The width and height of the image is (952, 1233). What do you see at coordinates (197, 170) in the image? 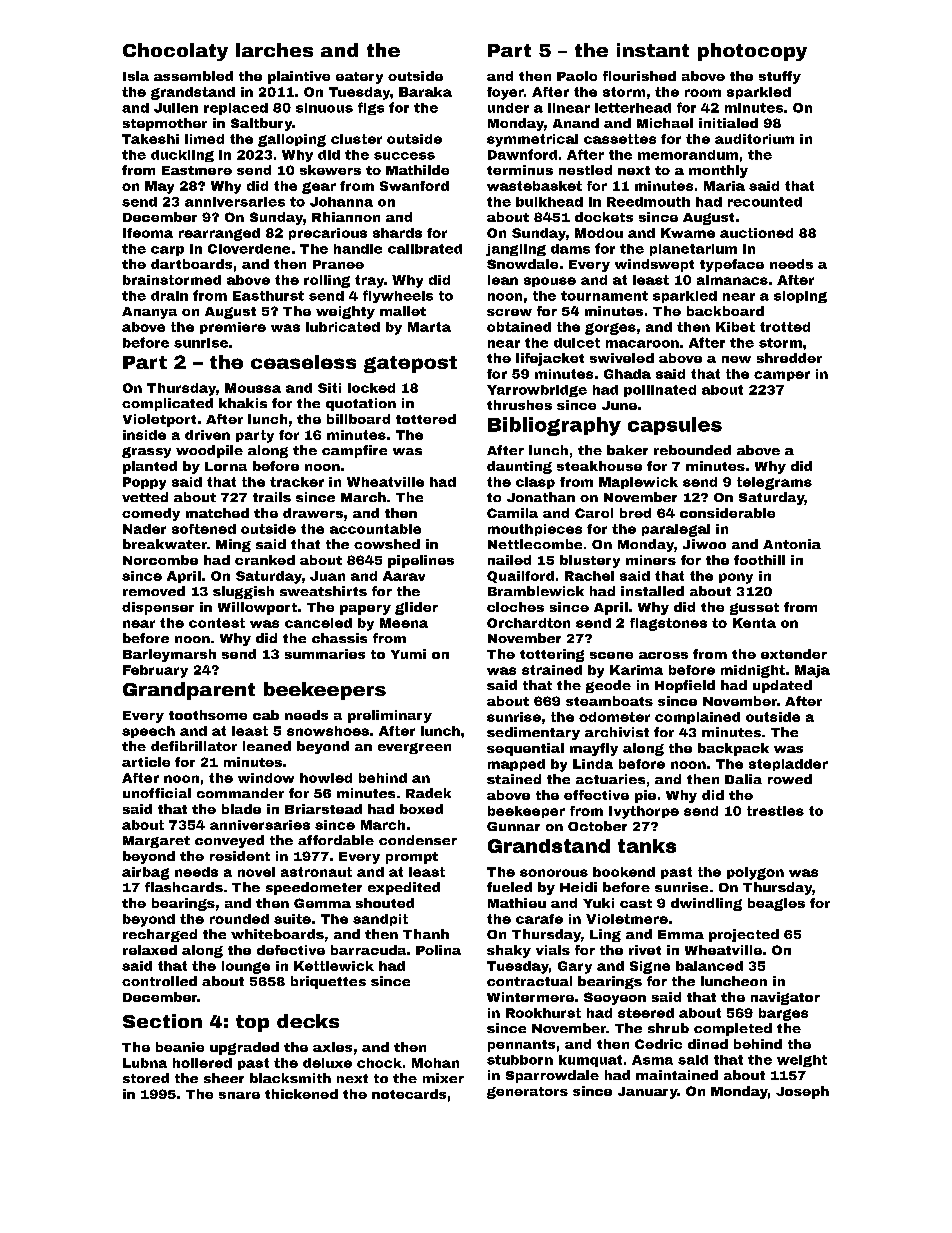
I see `Eastmere` at bounding box center [197, 170].
